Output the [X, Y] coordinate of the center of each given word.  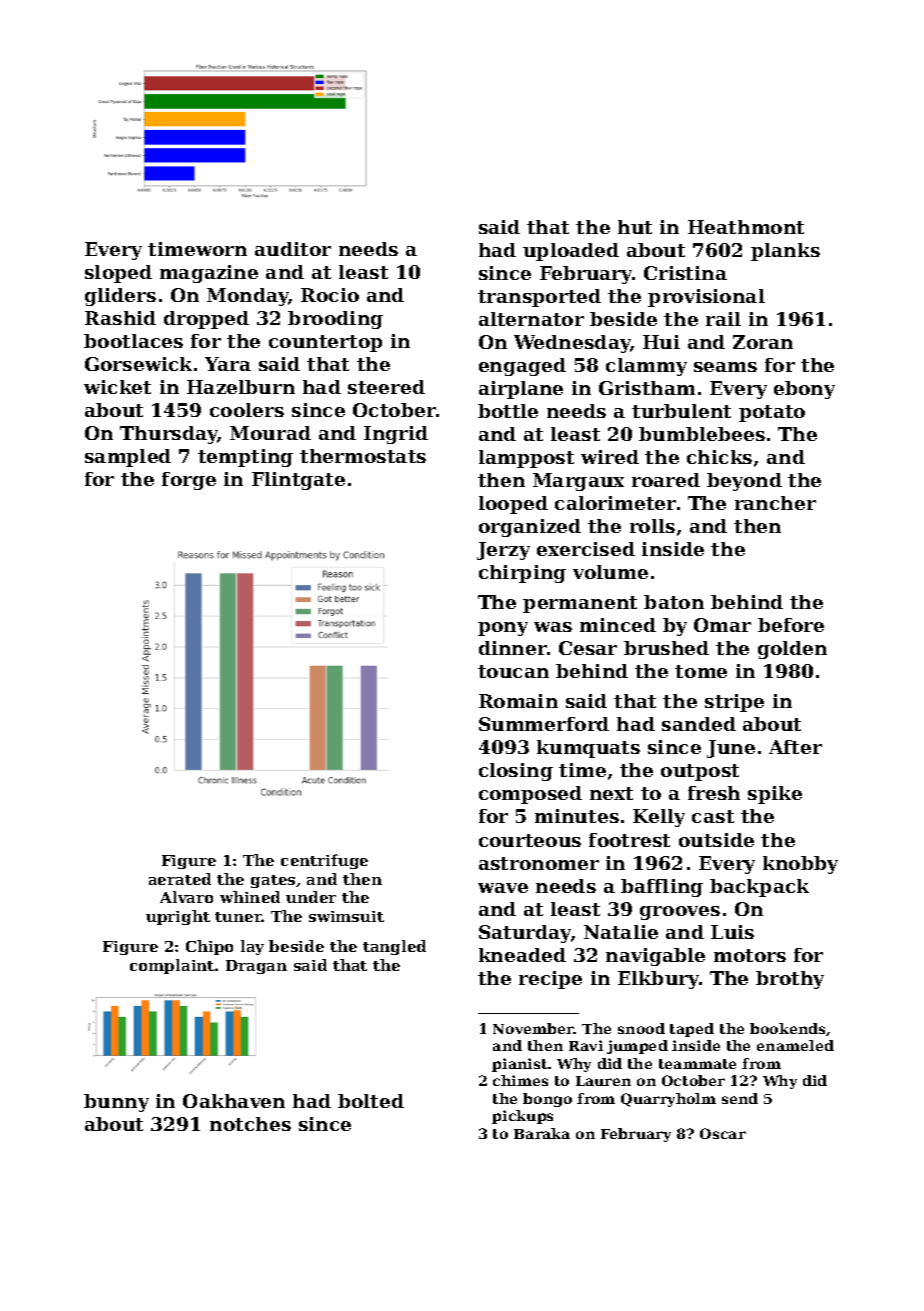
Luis [732, 932]
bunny [116, 1103]
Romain [518, 701]
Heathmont [746, 227]
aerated [180, 879]
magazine [209, 274]
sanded [699, 724]
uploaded [571, 252]
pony [503, 629]
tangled [394, 947]
